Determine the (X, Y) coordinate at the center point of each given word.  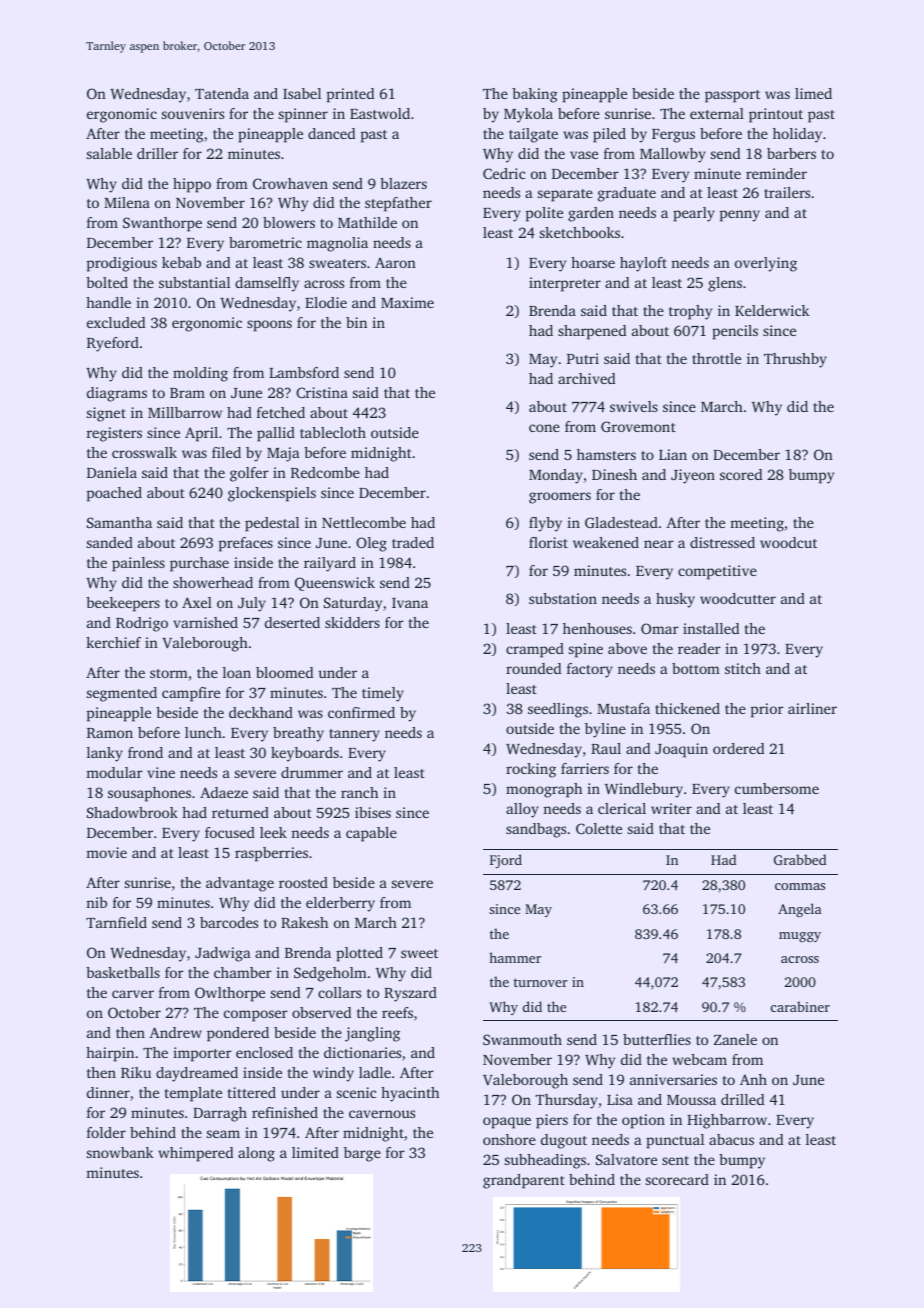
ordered (738, 748)
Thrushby (795, 360)
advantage (240, 884)
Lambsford (304, 372)
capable (371, 834)
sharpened (592, 332)
